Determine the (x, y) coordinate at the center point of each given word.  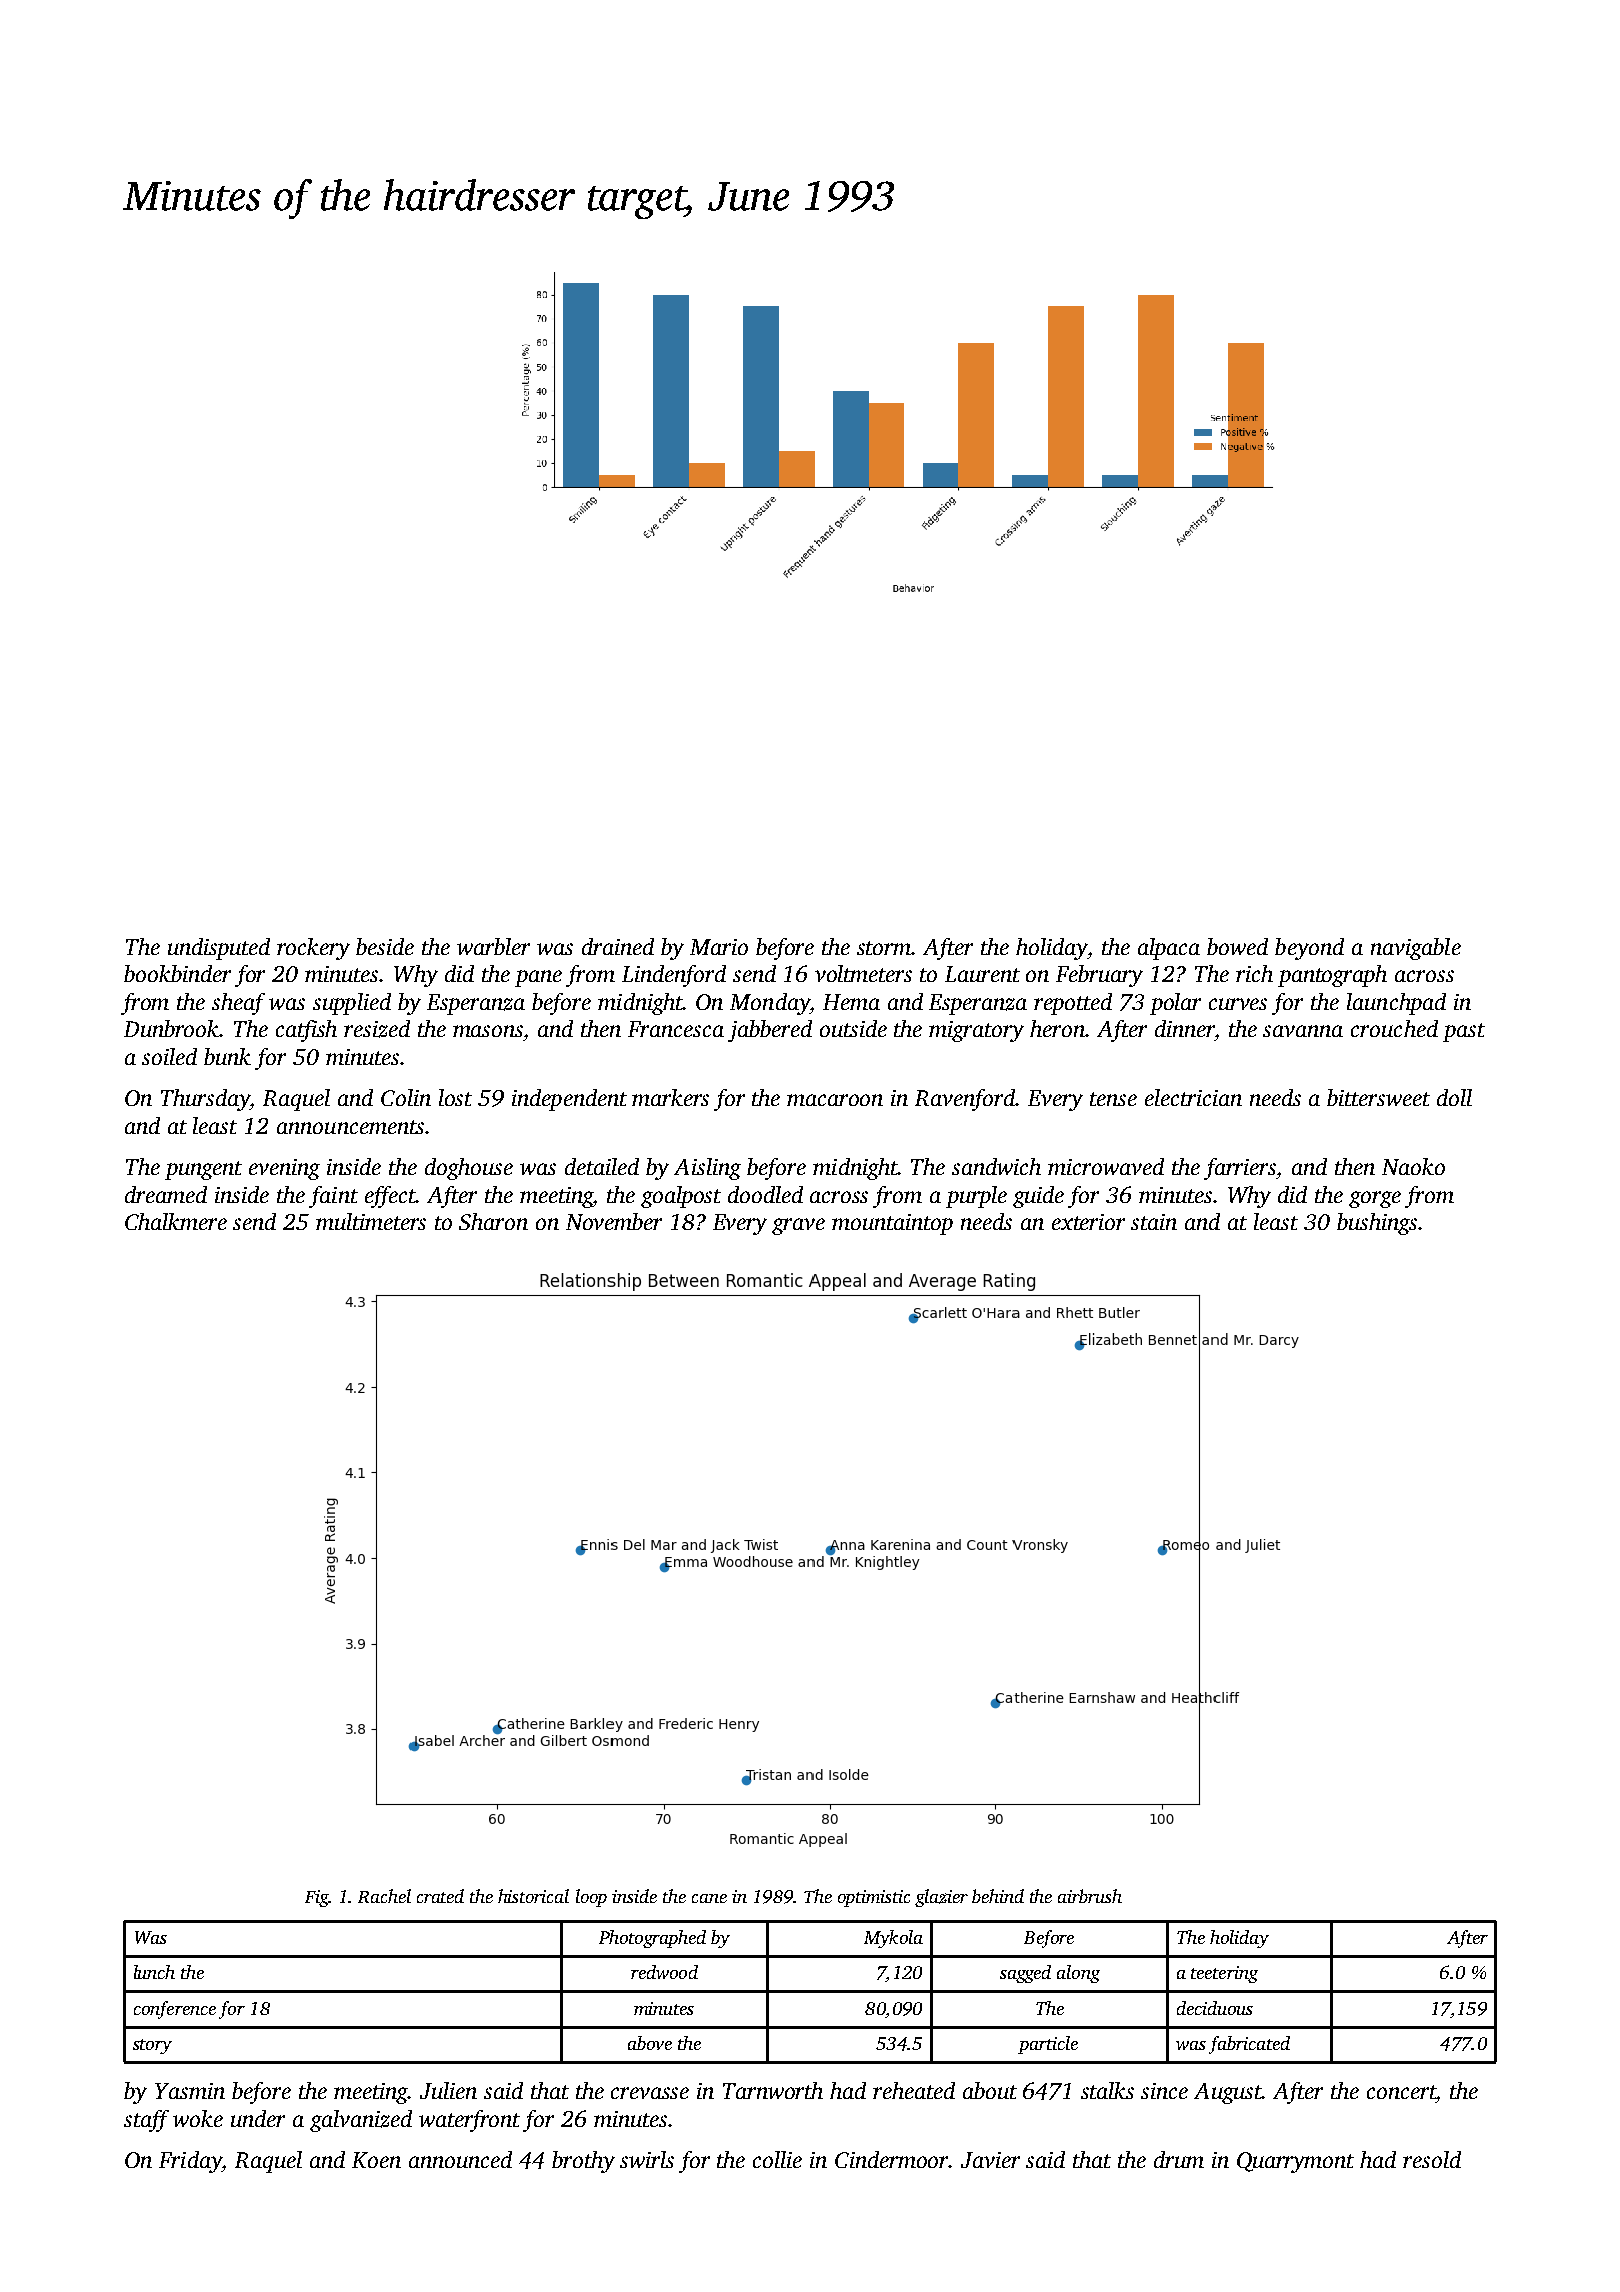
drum (1179, 2159)
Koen (376, 2160)
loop (591, 1898)
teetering (1224, 1974)
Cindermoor (892, 2159)
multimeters (371, 1221)
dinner (1185, 1028)
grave (798, 1226)
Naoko (1413, 1166)
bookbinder (177, 973)
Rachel (384, 1896)
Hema (851, 1002)
